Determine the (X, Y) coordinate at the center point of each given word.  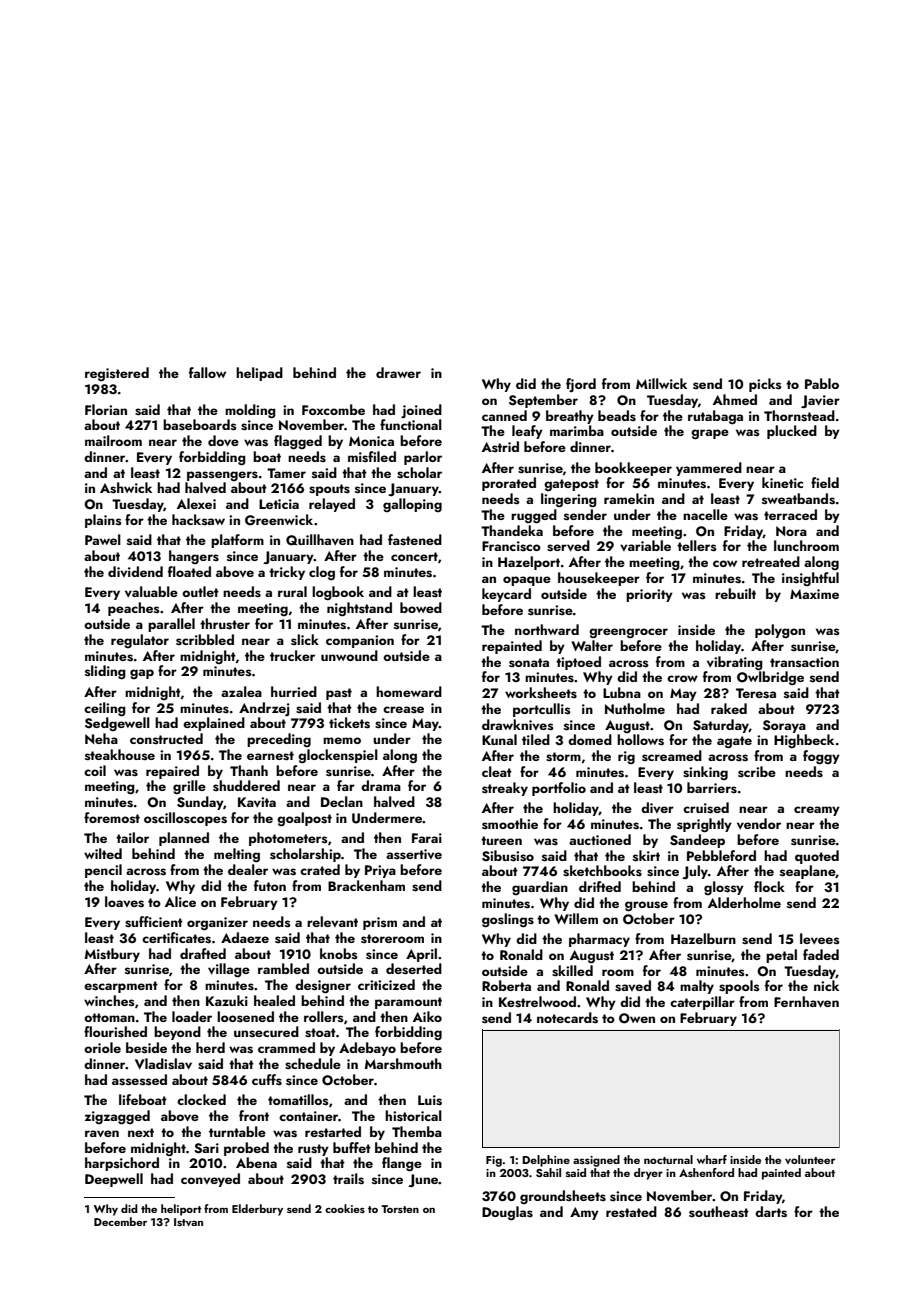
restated (631, 1212)
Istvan (188, 1222)
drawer (398, 372)
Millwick (661, 383)
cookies (345, 1208)
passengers (222, 476)
